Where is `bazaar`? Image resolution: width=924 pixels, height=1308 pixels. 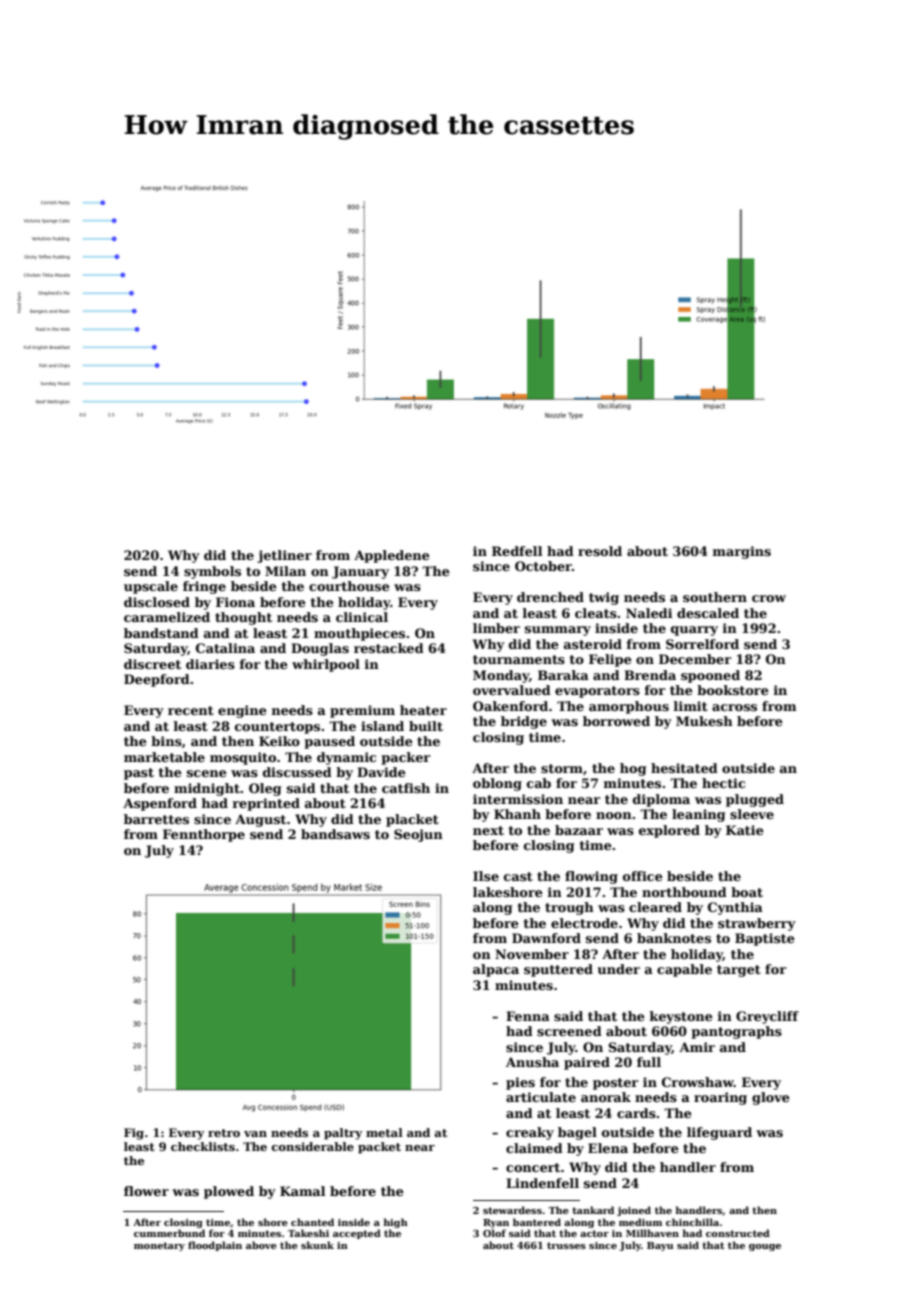 bazaar is located at coordinates (579, 830).
